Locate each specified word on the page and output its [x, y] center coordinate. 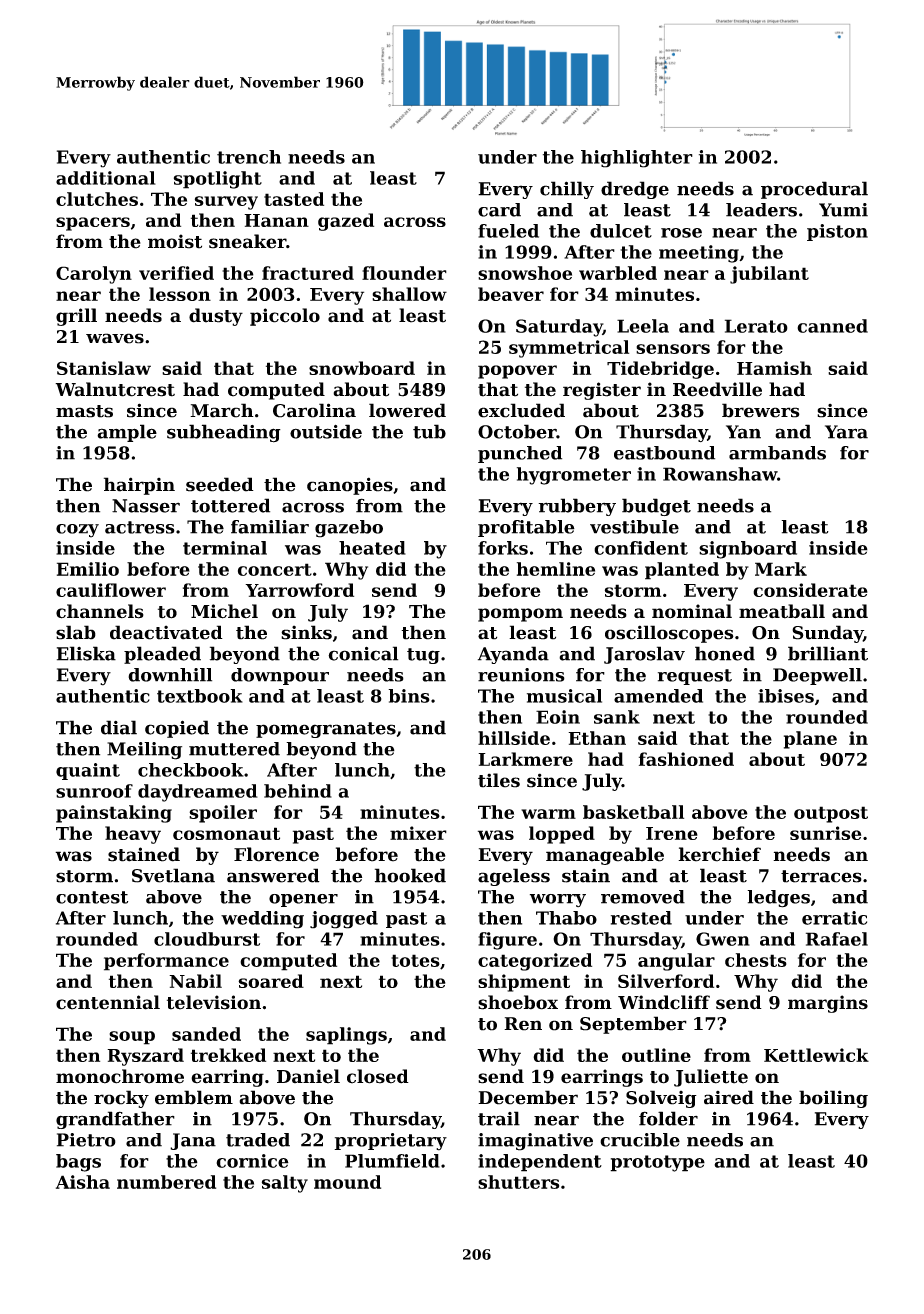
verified [176, 273]
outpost [831, 814]
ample [127, 433]
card [499, 210]
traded [258, 1140]
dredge [635, 190]
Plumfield [392, 1161]
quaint [88, 771]
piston [837, 232]
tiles [499, 780]
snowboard [362, 368]
